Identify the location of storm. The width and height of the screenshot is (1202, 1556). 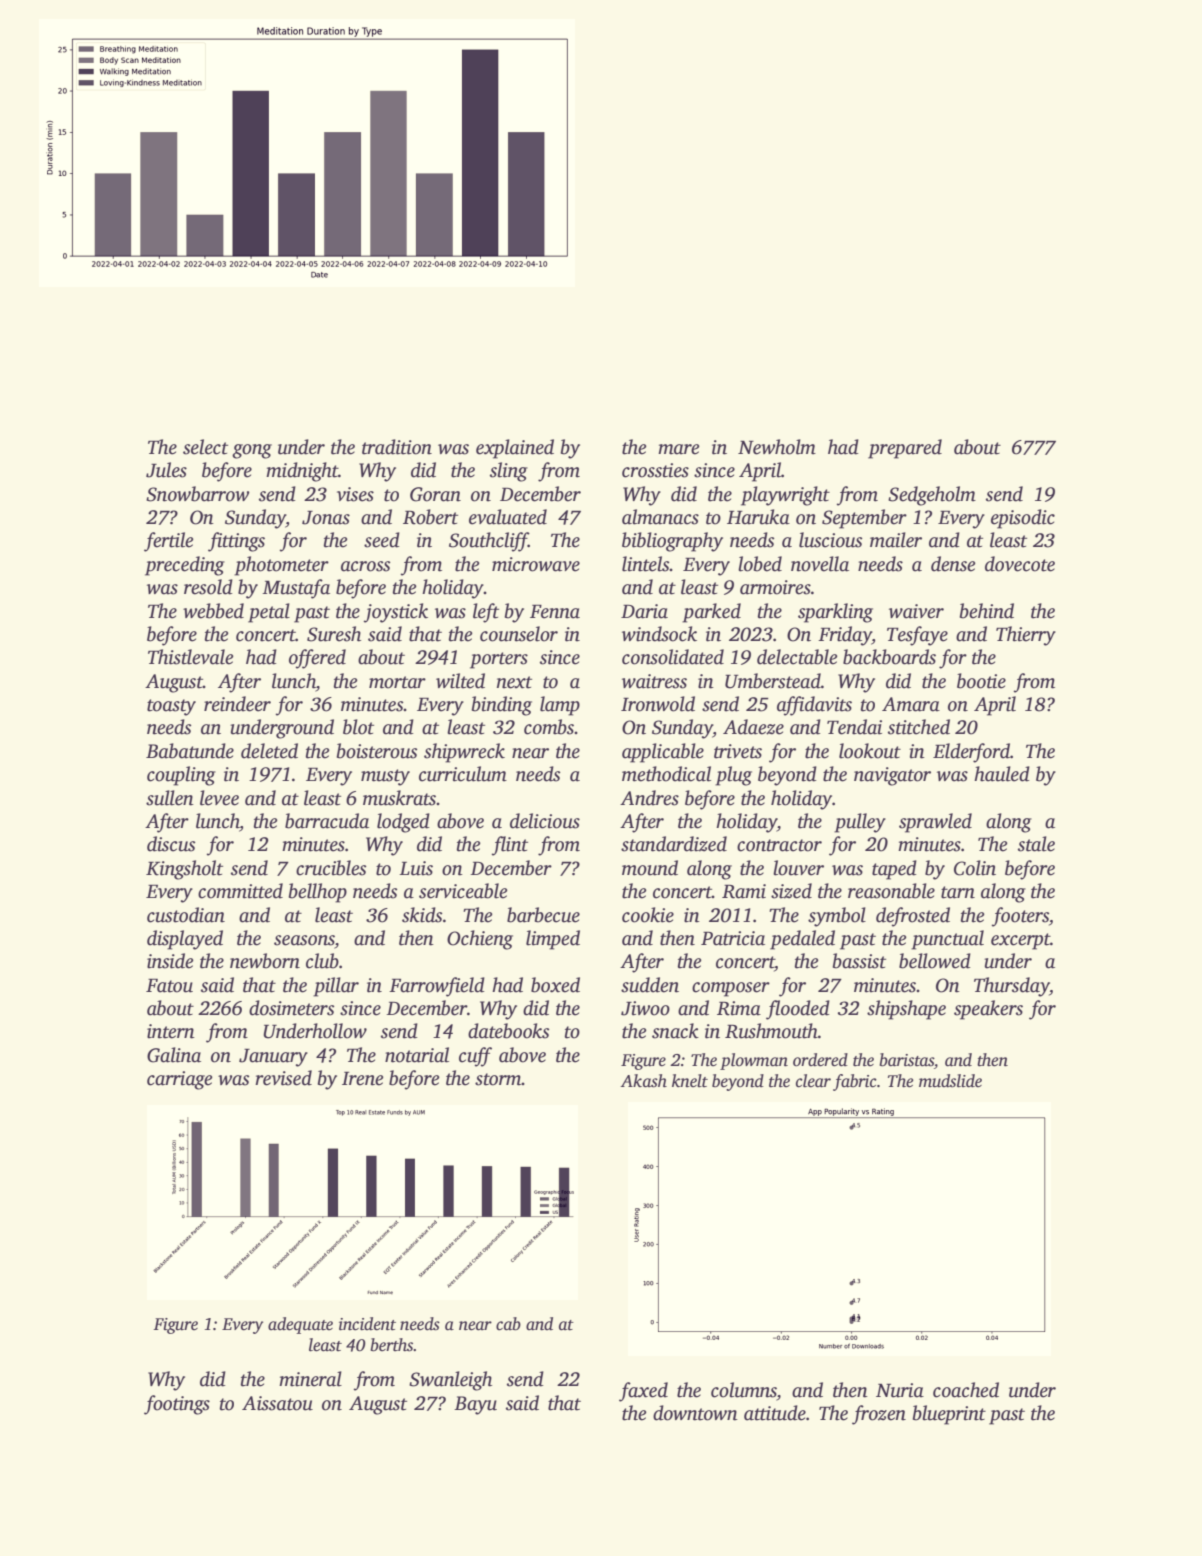
(498, 1079).
